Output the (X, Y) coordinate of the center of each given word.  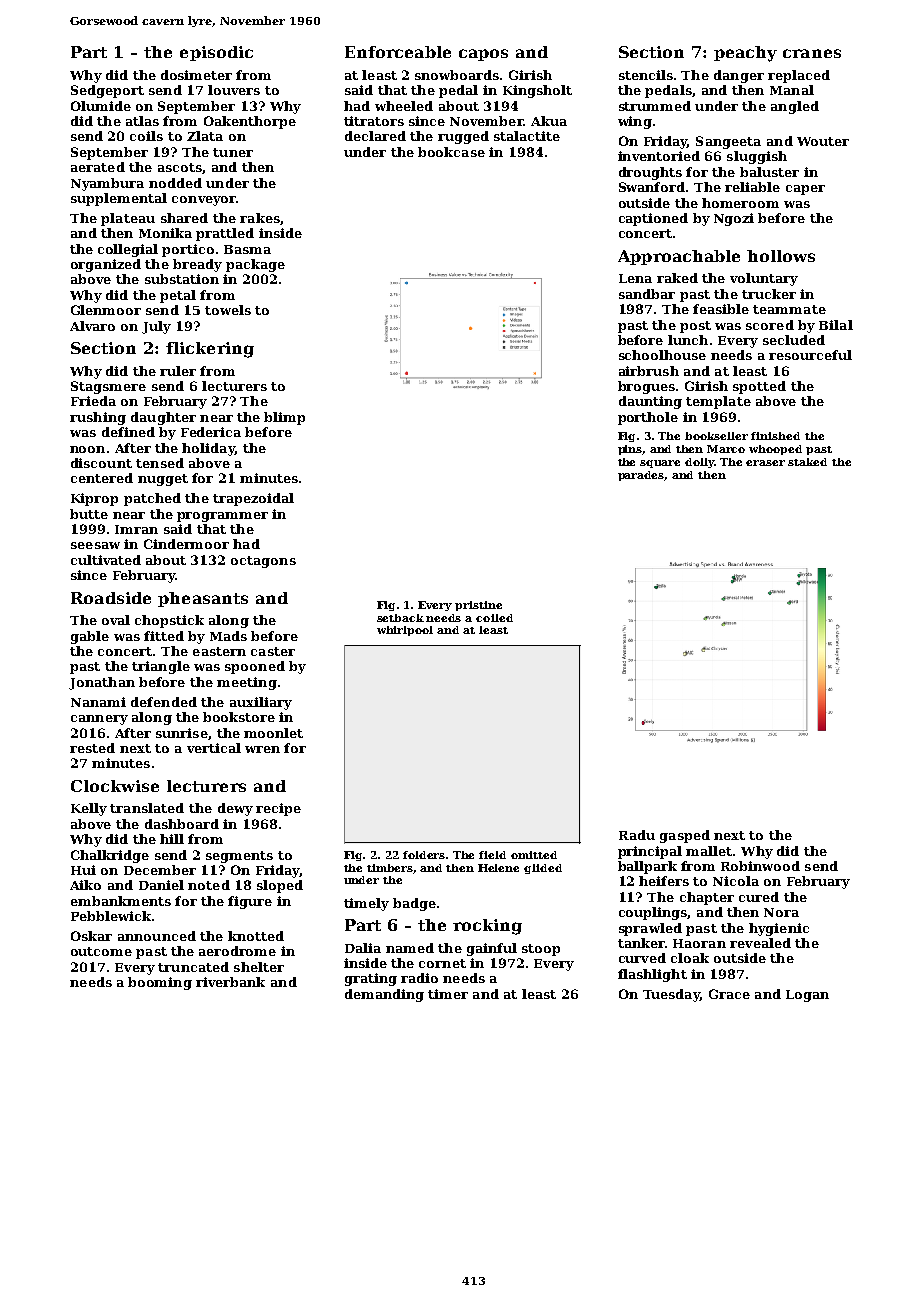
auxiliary (261, 703)
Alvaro (92, 326)
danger (739, 76)
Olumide (101, 106)
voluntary (764, 279)
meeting (247, 683)
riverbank (230, 982)
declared (375, 136)
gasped (685, 836)
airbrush (649, 371)
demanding (384, 995)
